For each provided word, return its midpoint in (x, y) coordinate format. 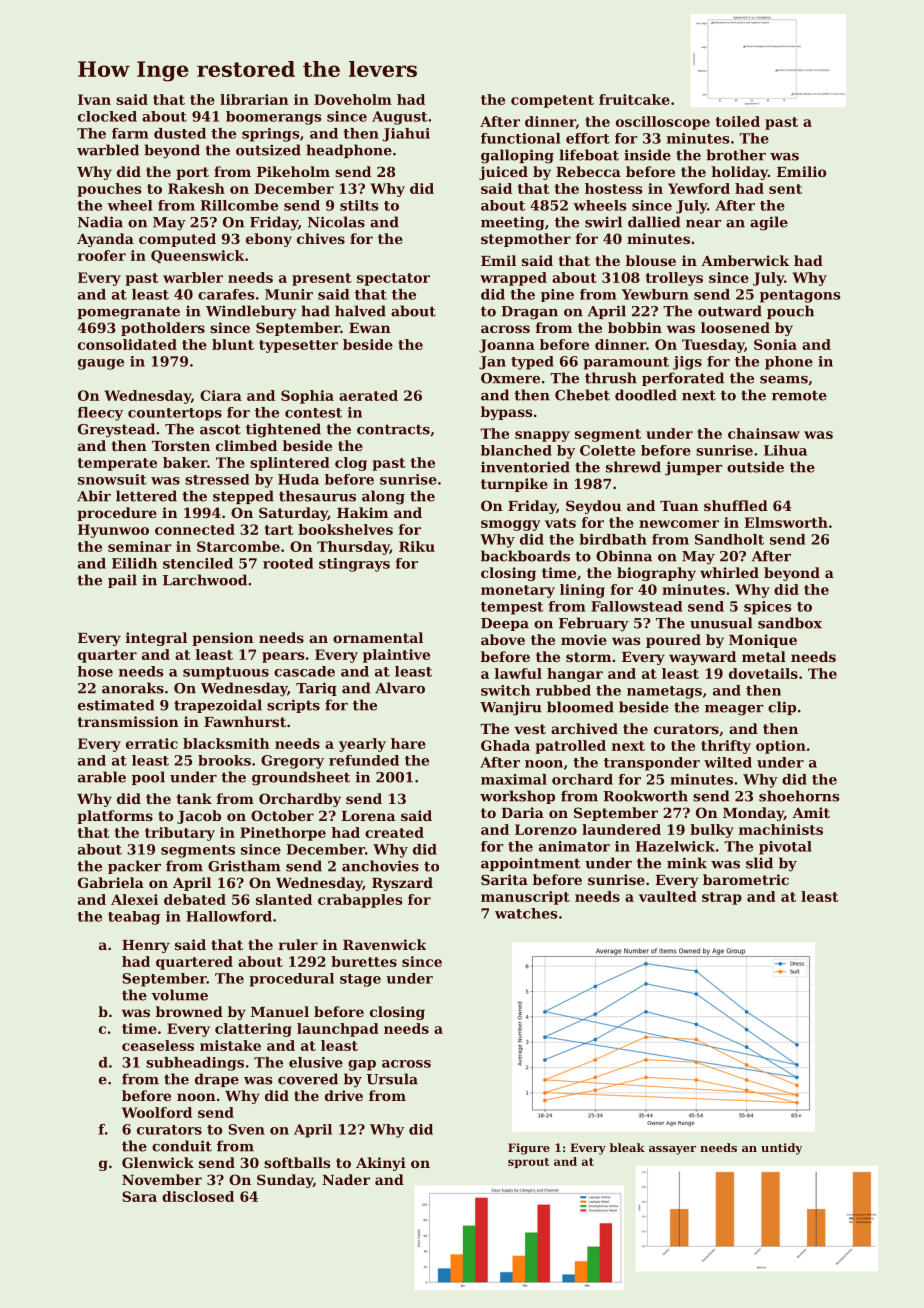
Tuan (679, 506)
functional (520, 138)
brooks (224, 760)
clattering (253, 1030)
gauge (101, 364)
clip (782, 708)
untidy (781, 1149)
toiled (738, 121)
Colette (607, 450)
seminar (140, 546)
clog (351, 464)
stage (360, 980)
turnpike (514, 485)
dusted (180, 133)
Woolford (157, 1112)
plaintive (396, 656)
